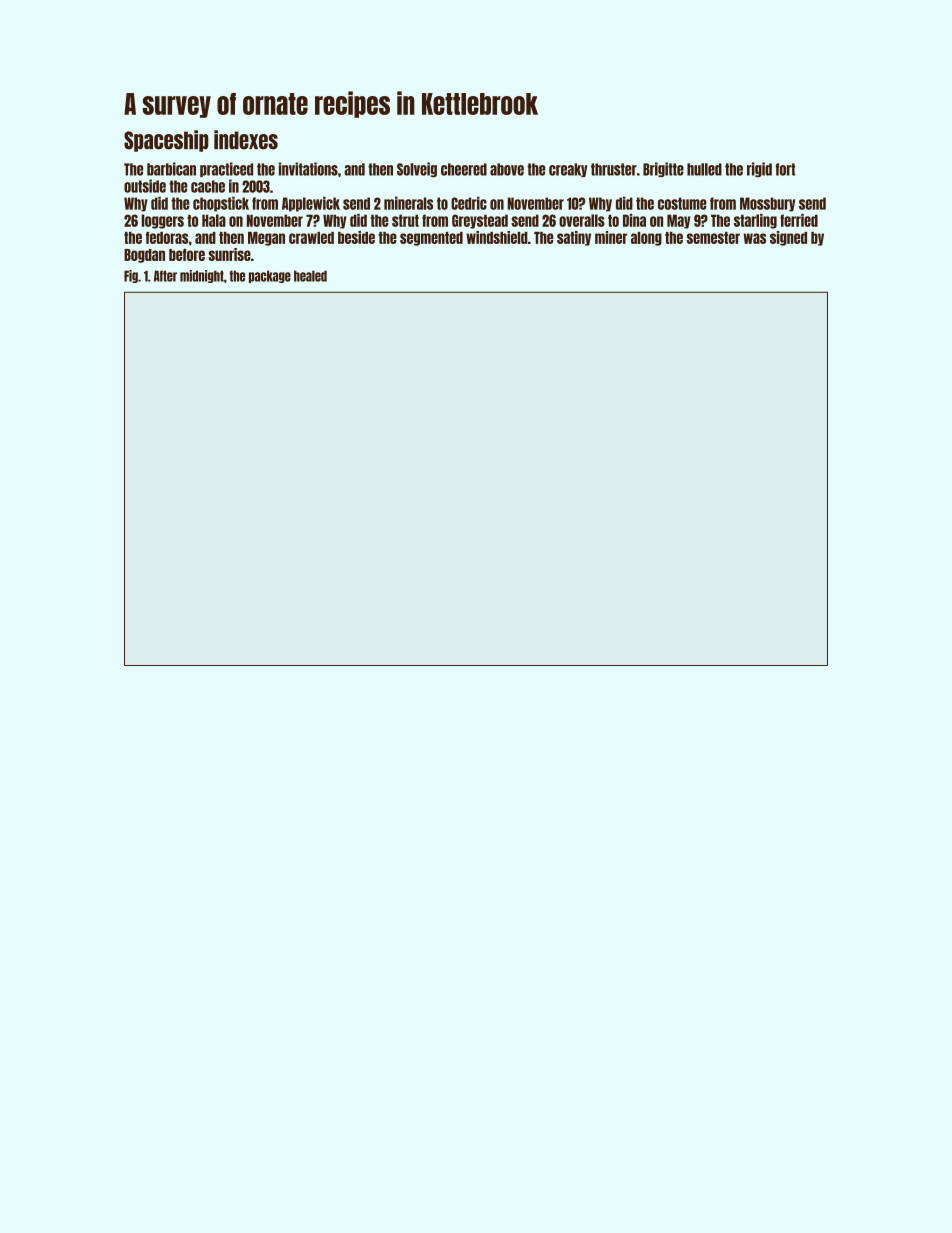 This document has height=1233, width=952. I want to click on healed, so click(310, 276).
